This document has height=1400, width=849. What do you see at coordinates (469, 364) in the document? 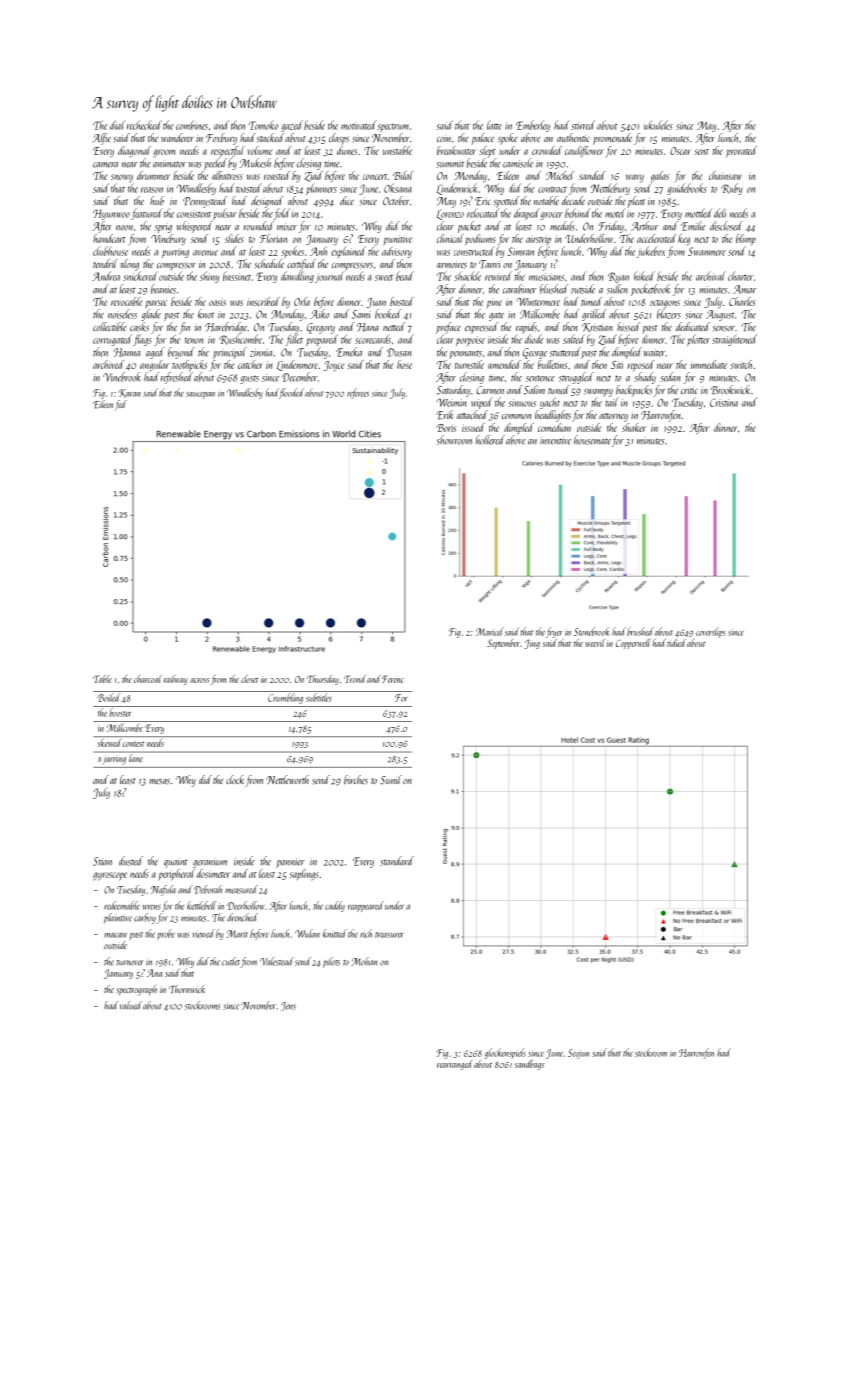
I see `turnstile` at bounding box center [469, 364].
